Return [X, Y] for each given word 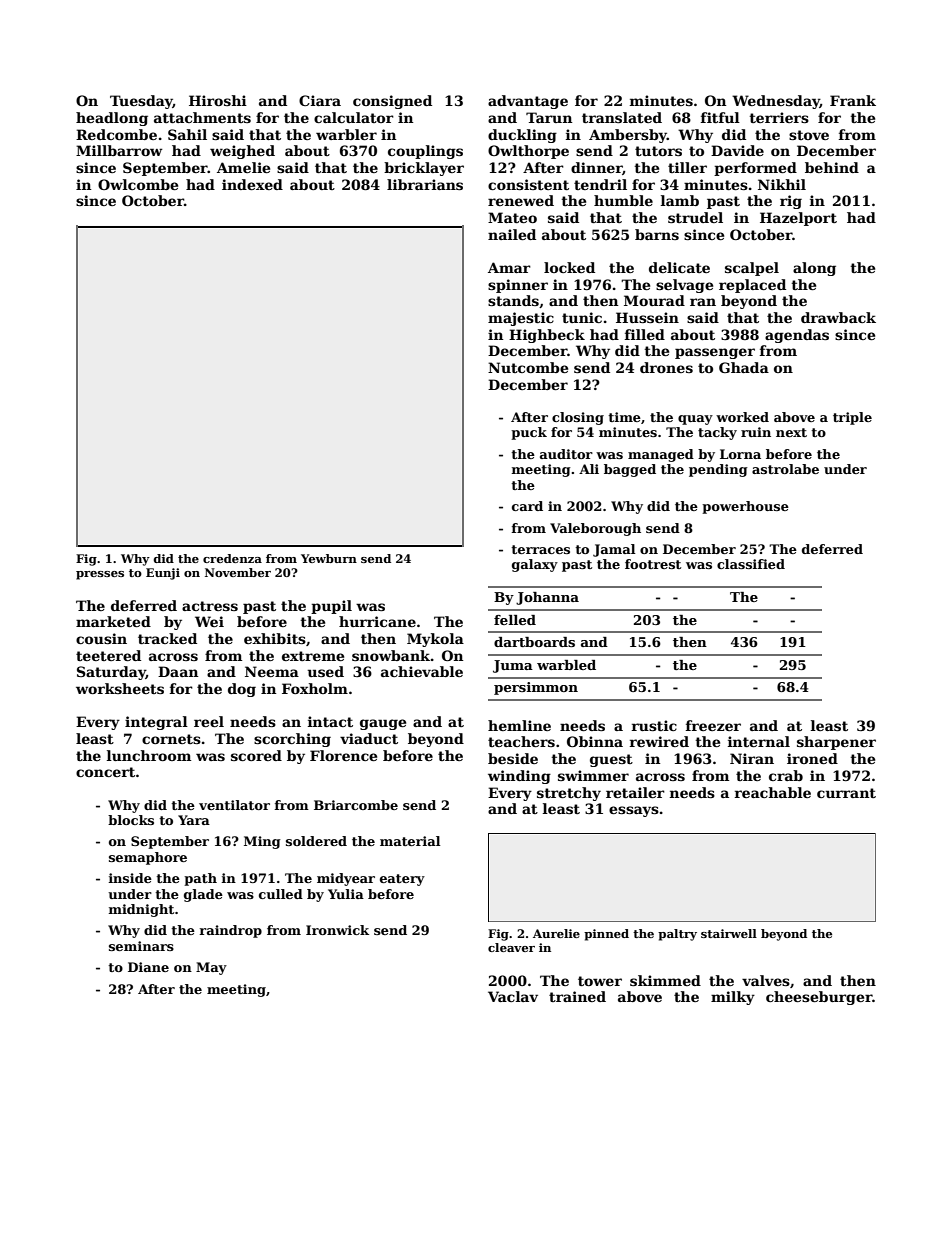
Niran [752, 758]
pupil [331, 607]
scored [256, 755]
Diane [148, 967]
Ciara [320, 100]
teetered [108, 655]
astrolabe [785, 469]
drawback [838, 317]
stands [513, 300]
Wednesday [776, 102]
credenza [232, 558]
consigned [392, 102]
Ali [589, 469]
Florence [343, 755]
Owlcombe [138, 184]
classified [751, 564]
